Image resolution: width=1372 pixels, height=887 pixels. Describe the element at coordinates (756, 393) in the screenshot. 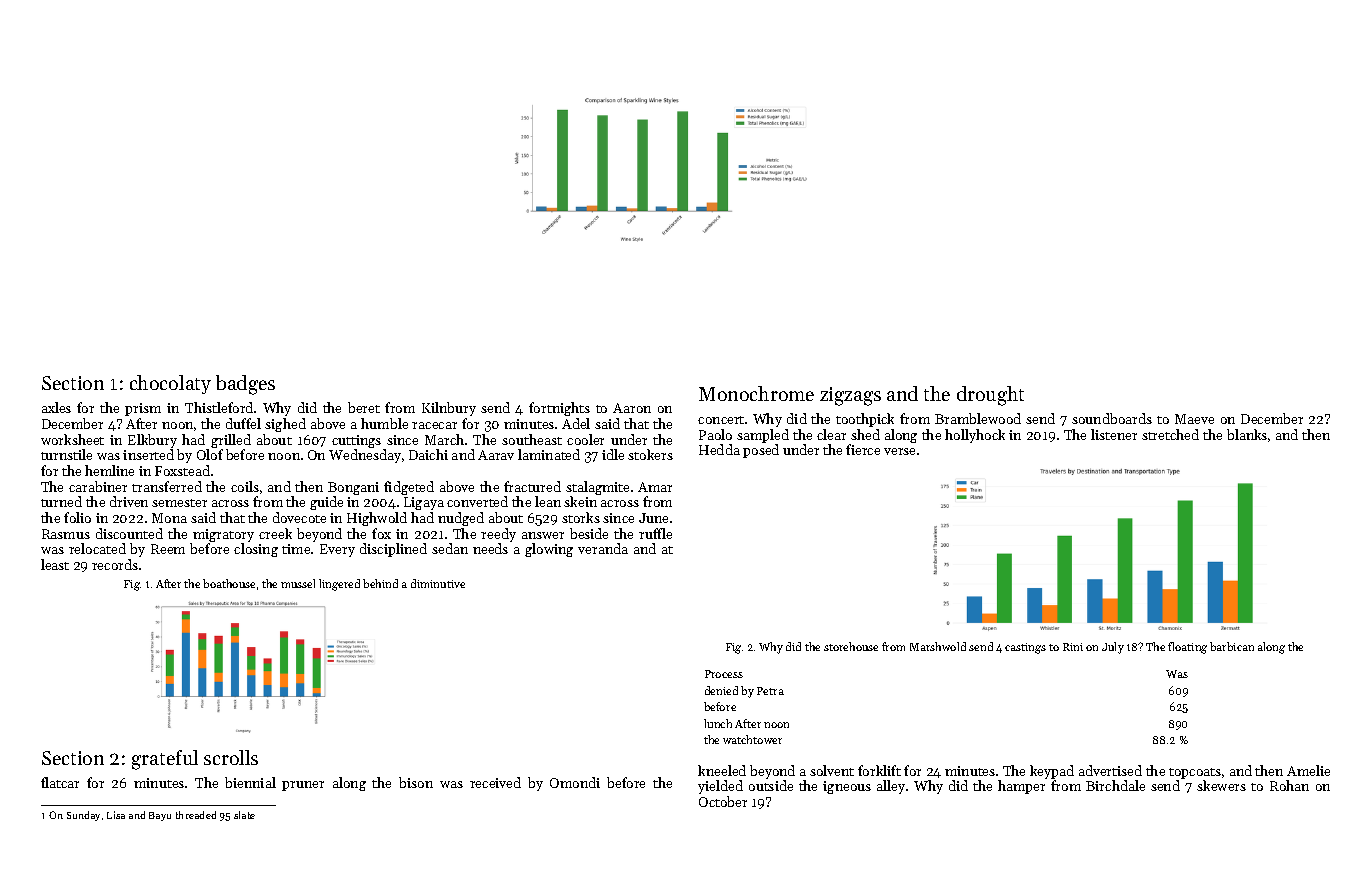

I see `Monochrome` at that location.
